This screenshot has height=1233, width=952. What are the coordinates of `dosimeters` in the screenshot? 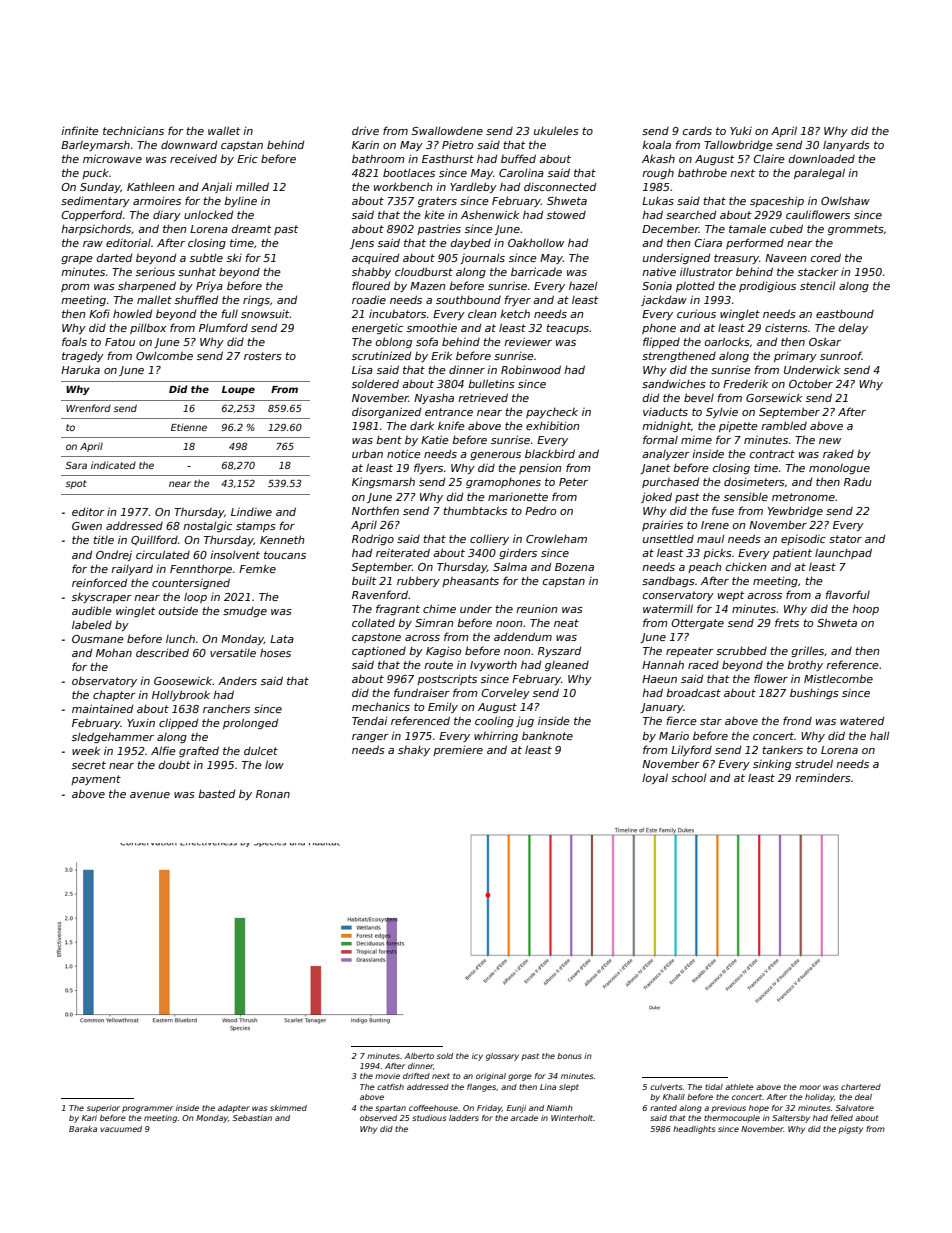 It's located at (754, 481).
